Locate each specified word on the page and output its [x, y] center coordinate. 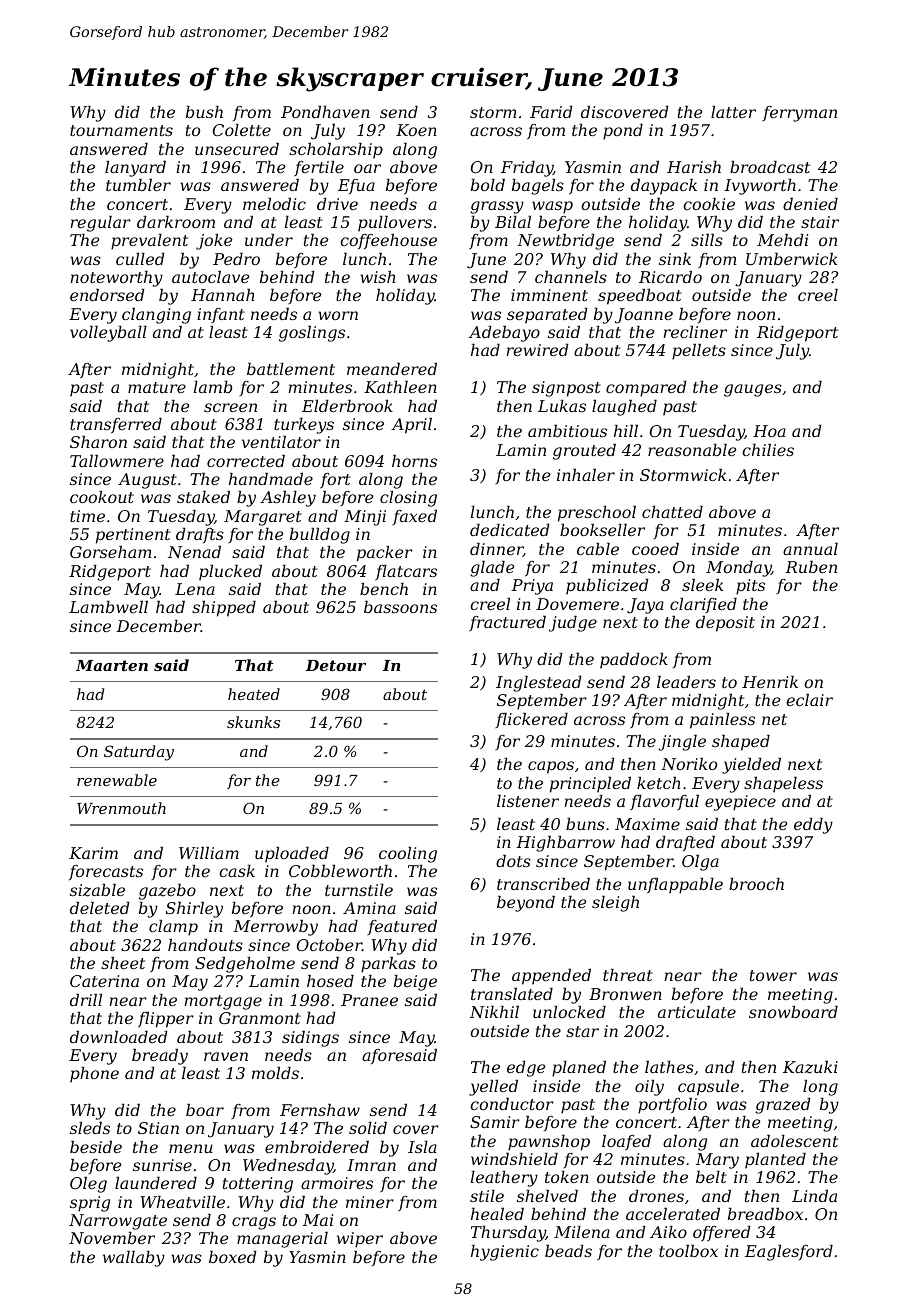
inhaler [586, 475]
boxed [233, 1257]
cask [237, 871]
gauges [753, 390]
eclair [809, 700]
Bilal [513, 222]
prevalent [149, 242]
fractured [507, 624]
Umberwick [791, 259]
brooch [756, 884]
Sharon [98, 442]
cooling [408, 855]
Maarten [112, 665]
